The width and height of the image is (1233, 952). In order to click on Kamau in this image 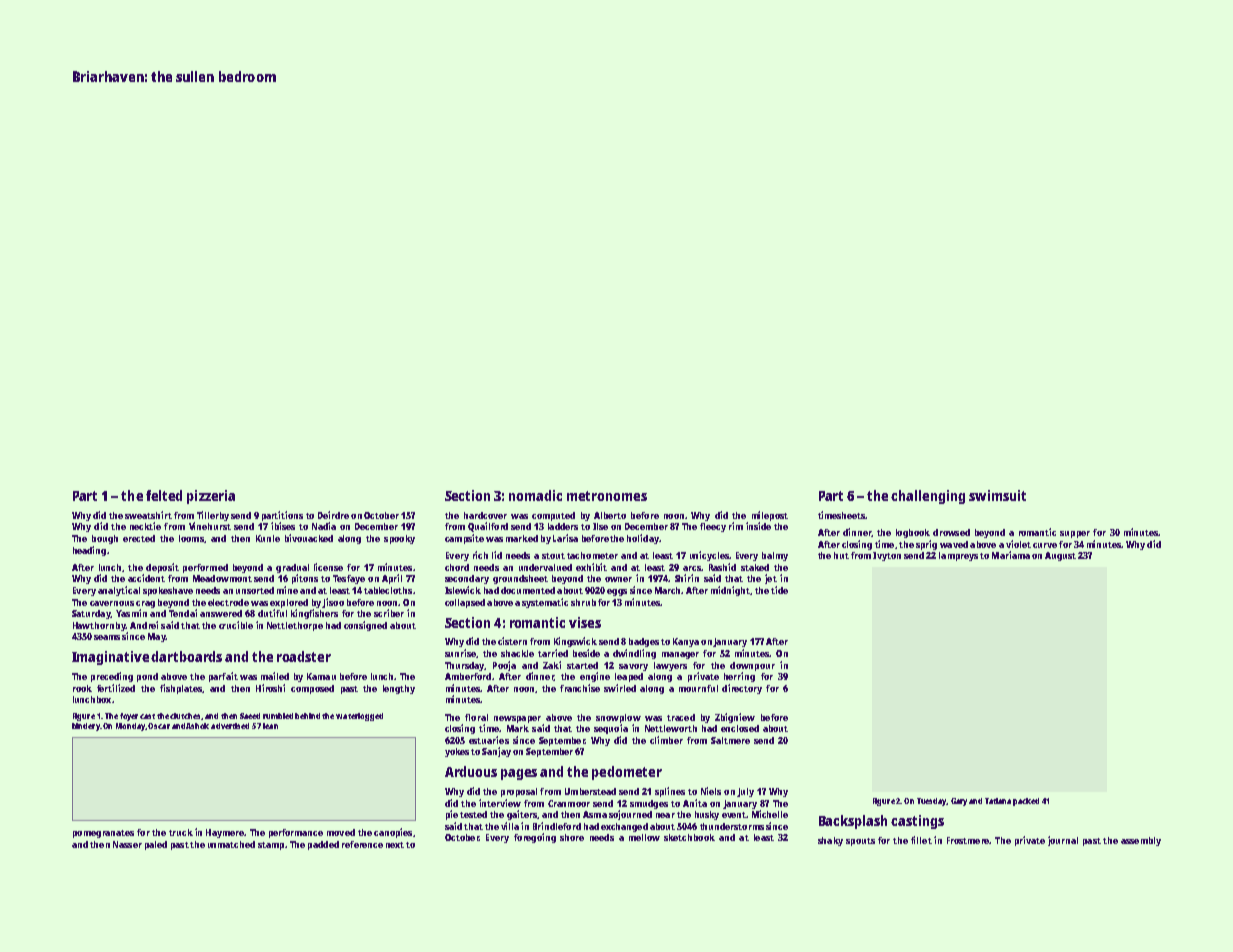, I will do `click(321, 676)`.
